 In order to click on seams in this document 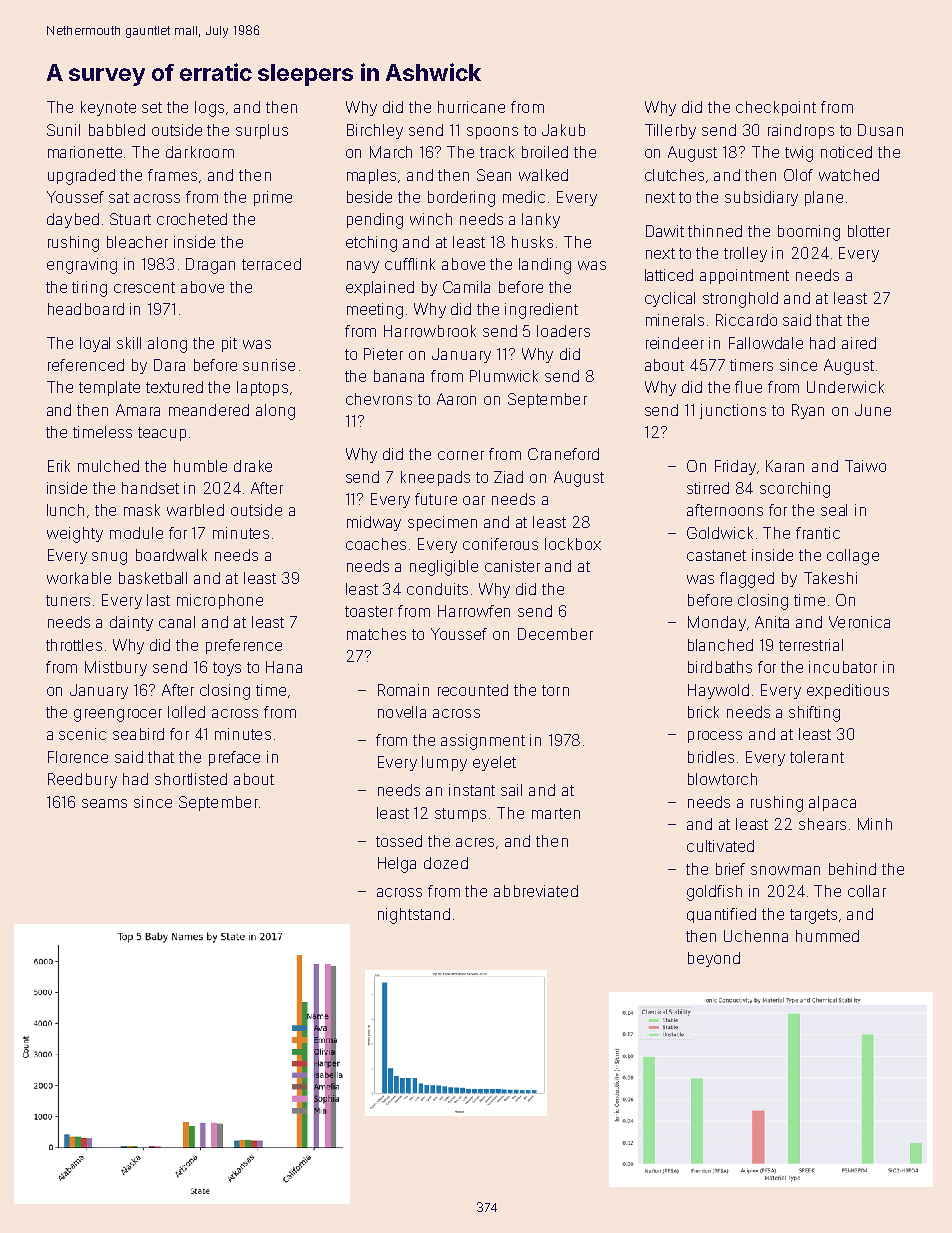, I will do `click(104, 803)`.
